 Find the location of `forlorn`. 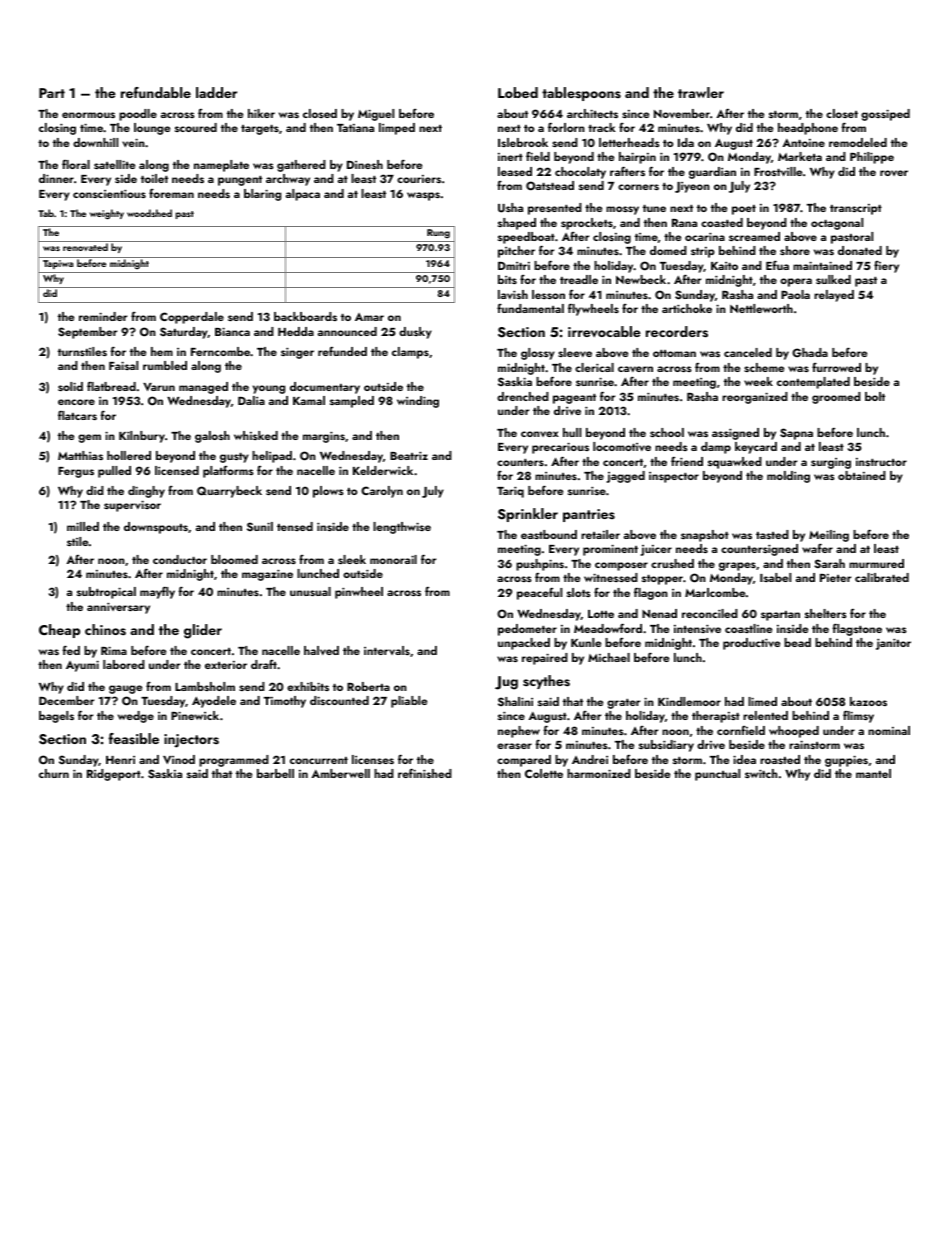

forlorn is located at coordinates (566, 127).
